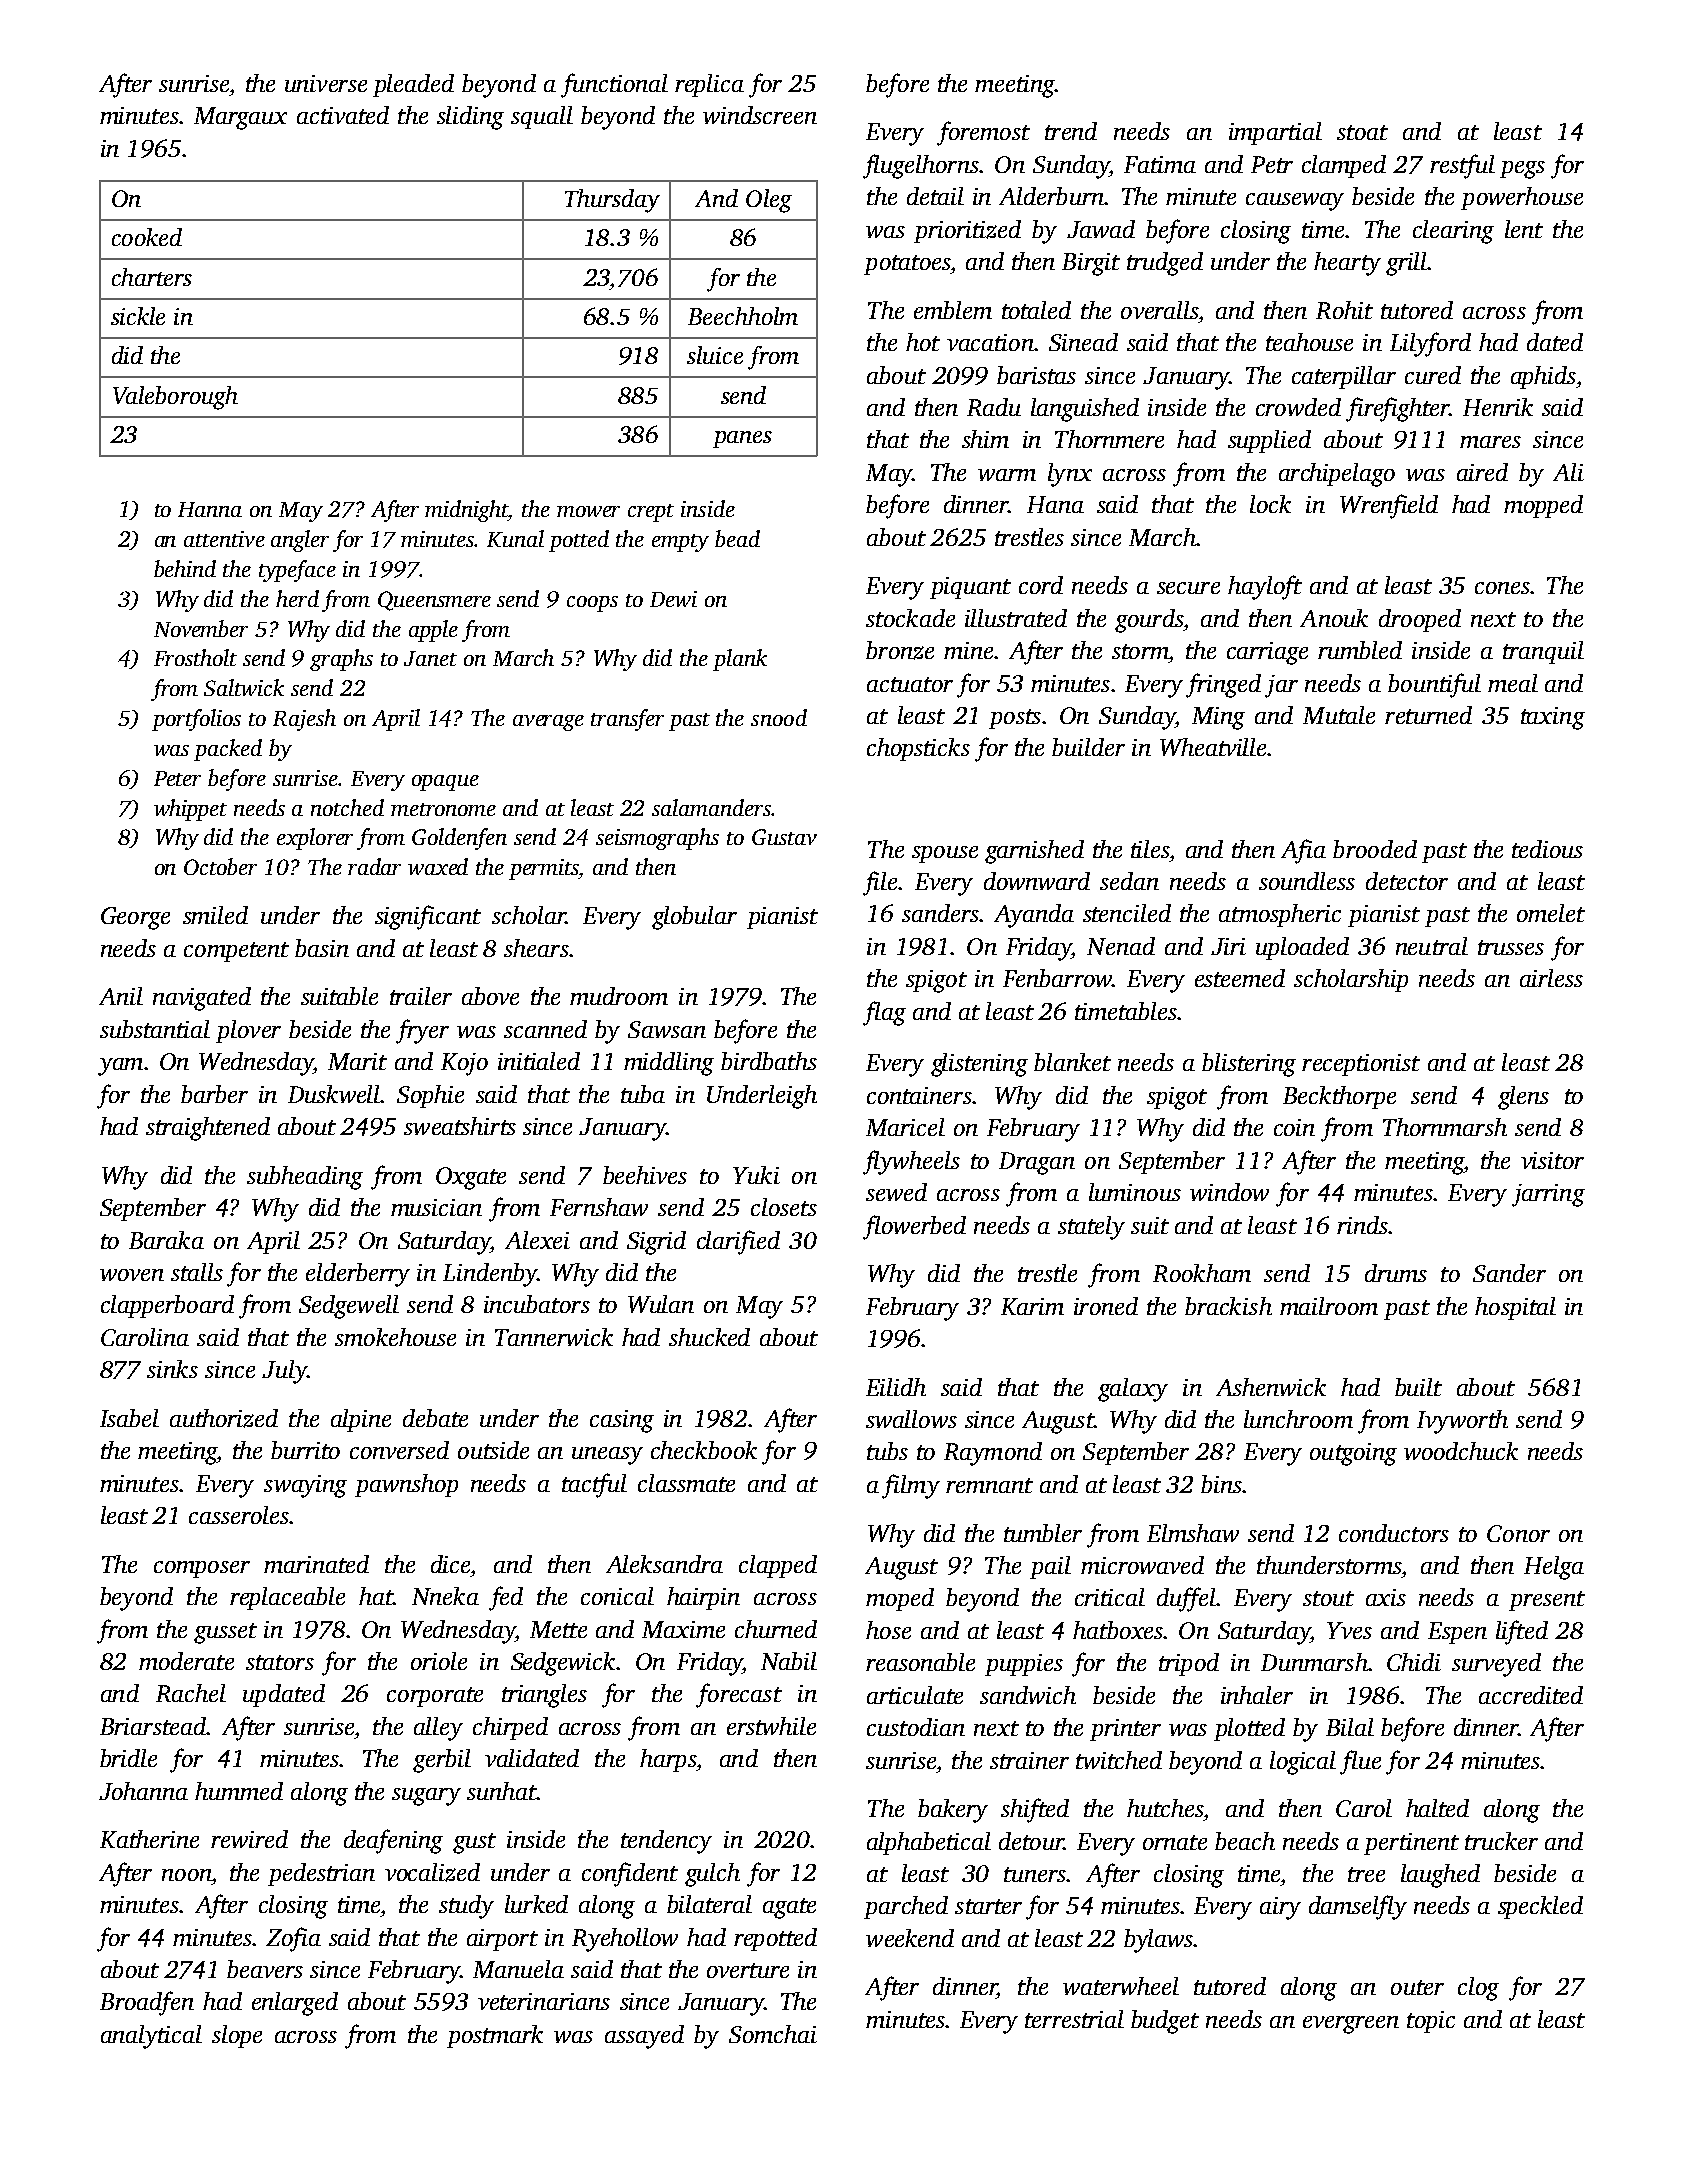 The width and height of the image is (1683, 2178). I want to click on Wulan, so click(661, 1304).
